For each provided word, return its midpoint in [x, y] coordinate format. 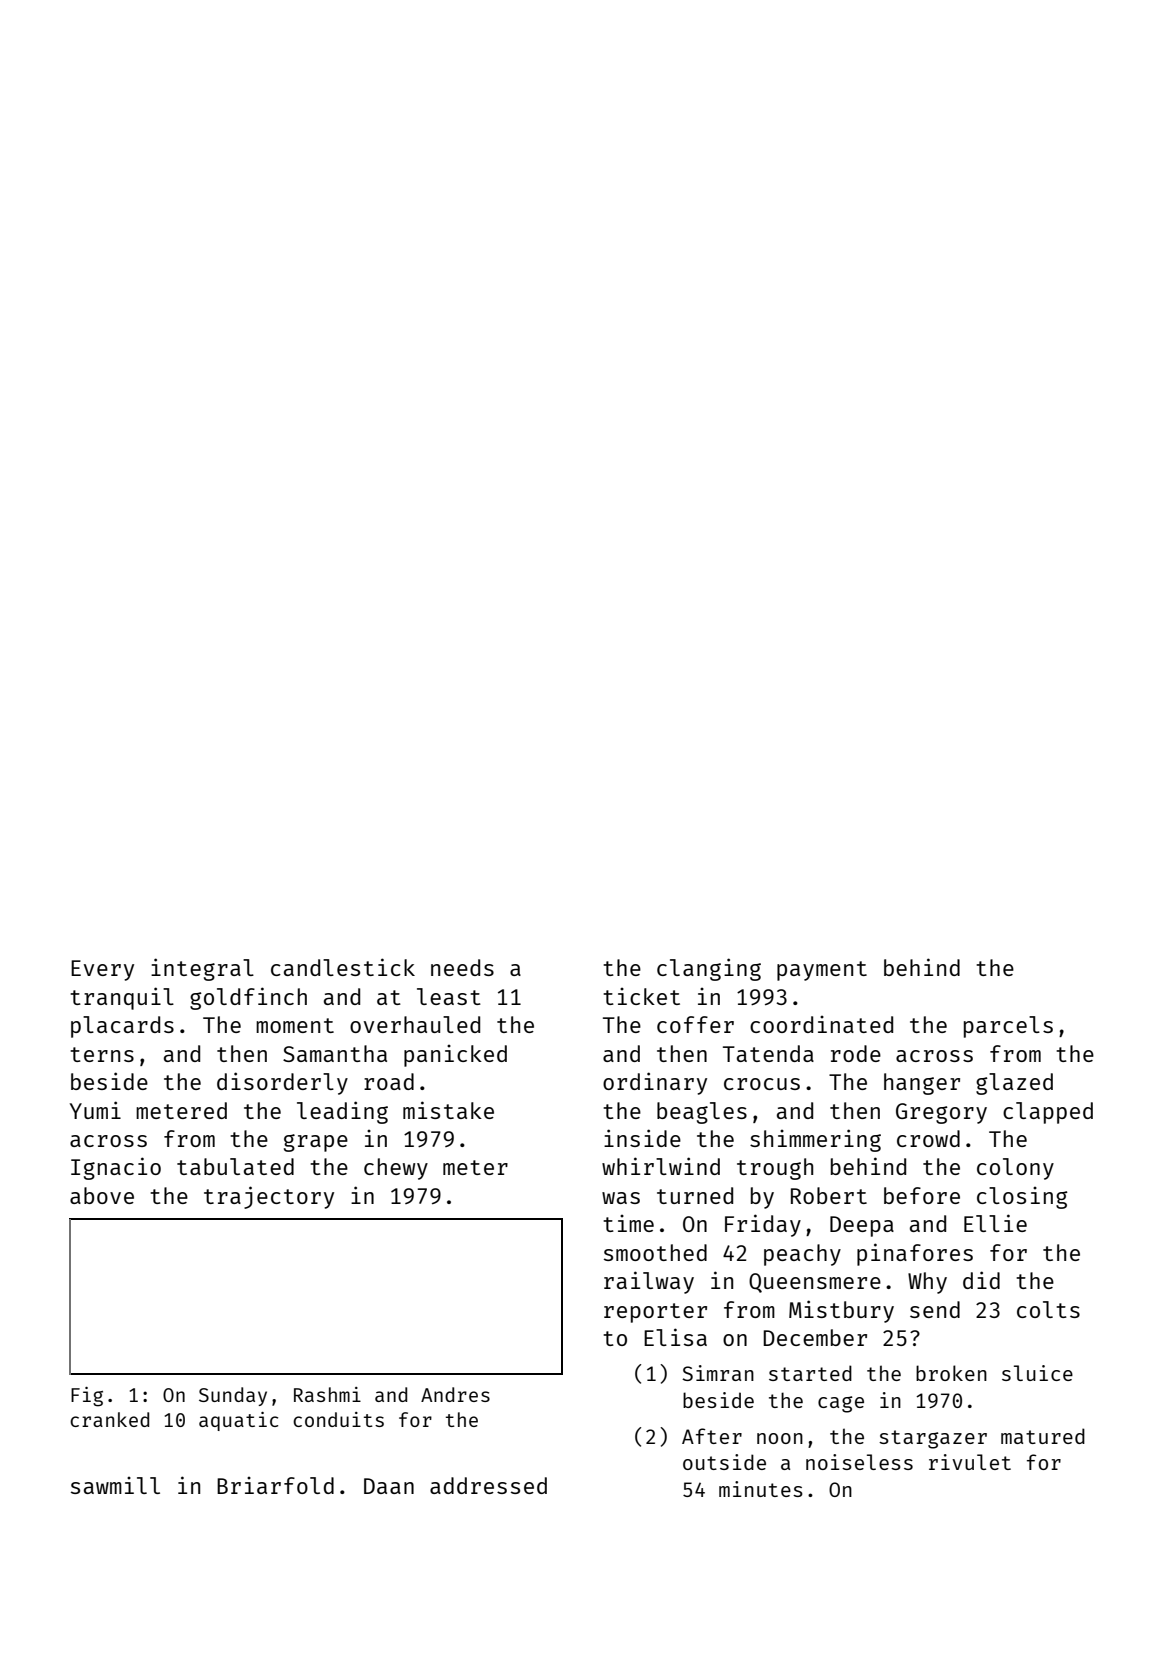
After [712, 1436]
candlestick [343, 967]
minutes [761, 1489]
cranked [109, 1419]
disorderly [282, 1083]
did [981, 1280]
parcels [1008, 1027]
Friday [763, 1225]
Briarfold [275, 1485]
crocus [762, 1084]
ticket [641, 996]
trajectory [269, 1197]
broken [951, 1373]
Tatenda [768, 1053]
